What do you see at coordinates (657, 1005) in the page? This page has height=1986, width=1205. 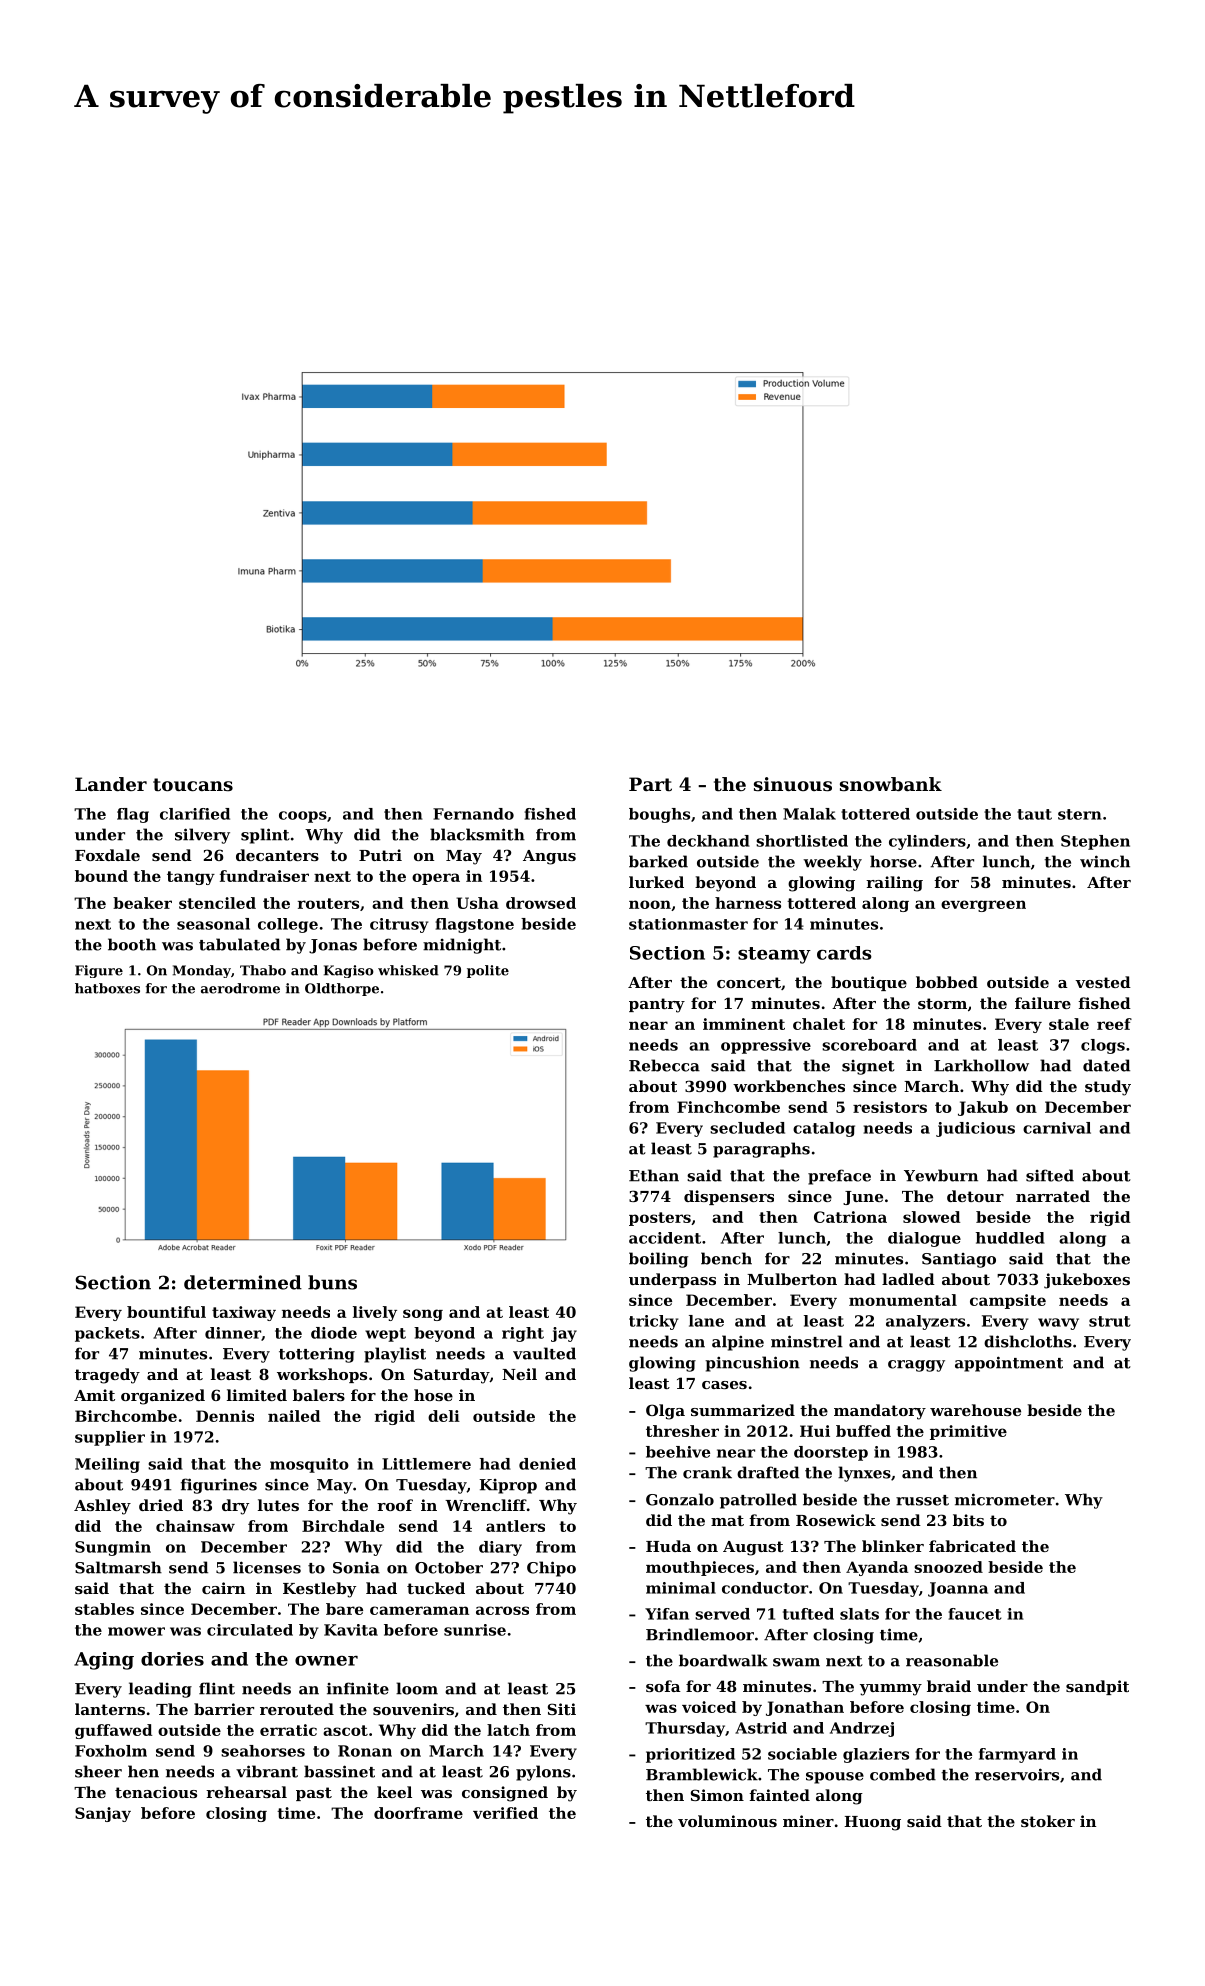 I see `pantry` at bounding box center [657, 1005].
